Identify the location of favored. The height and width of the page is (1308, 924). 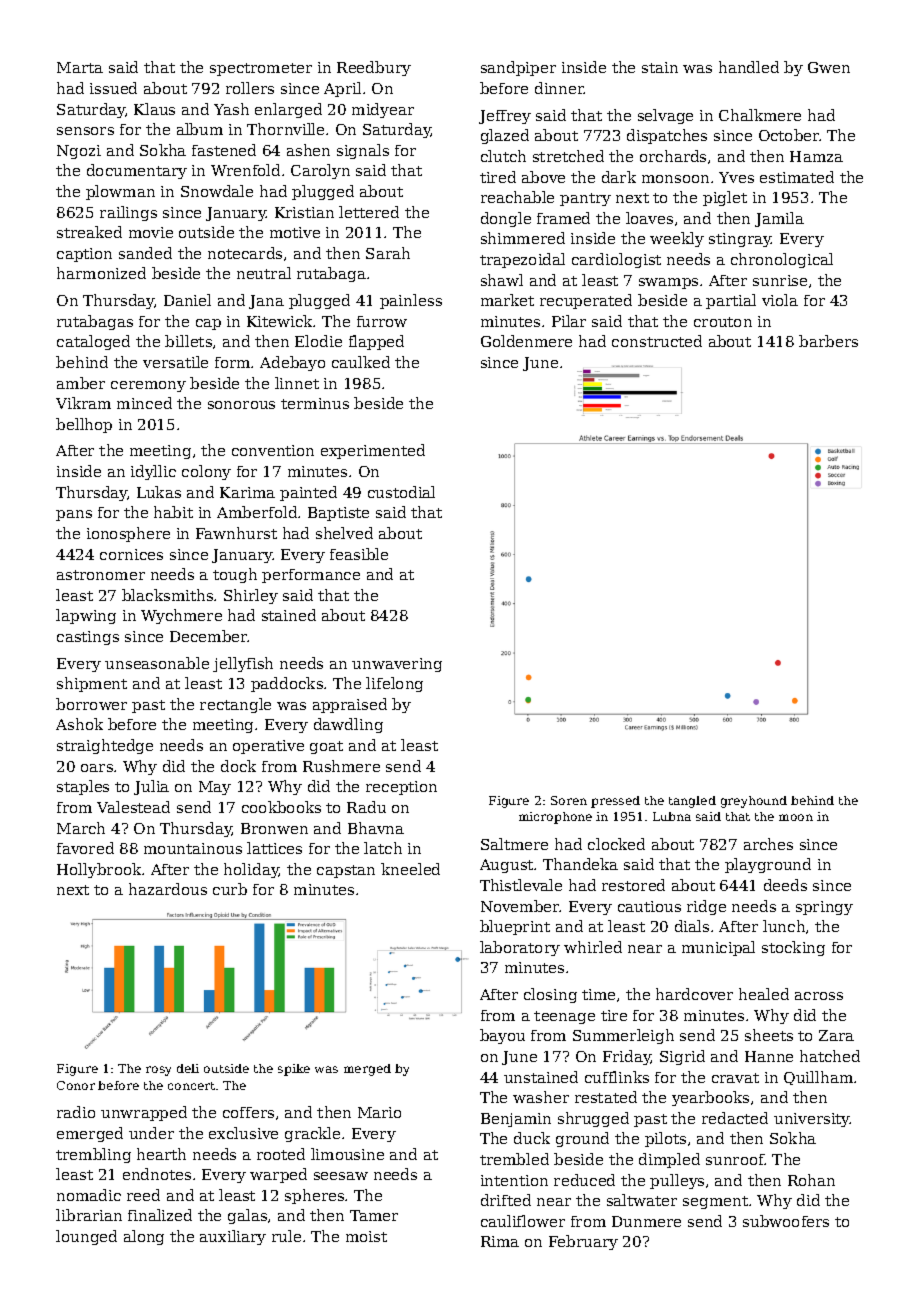
(85, 848).
